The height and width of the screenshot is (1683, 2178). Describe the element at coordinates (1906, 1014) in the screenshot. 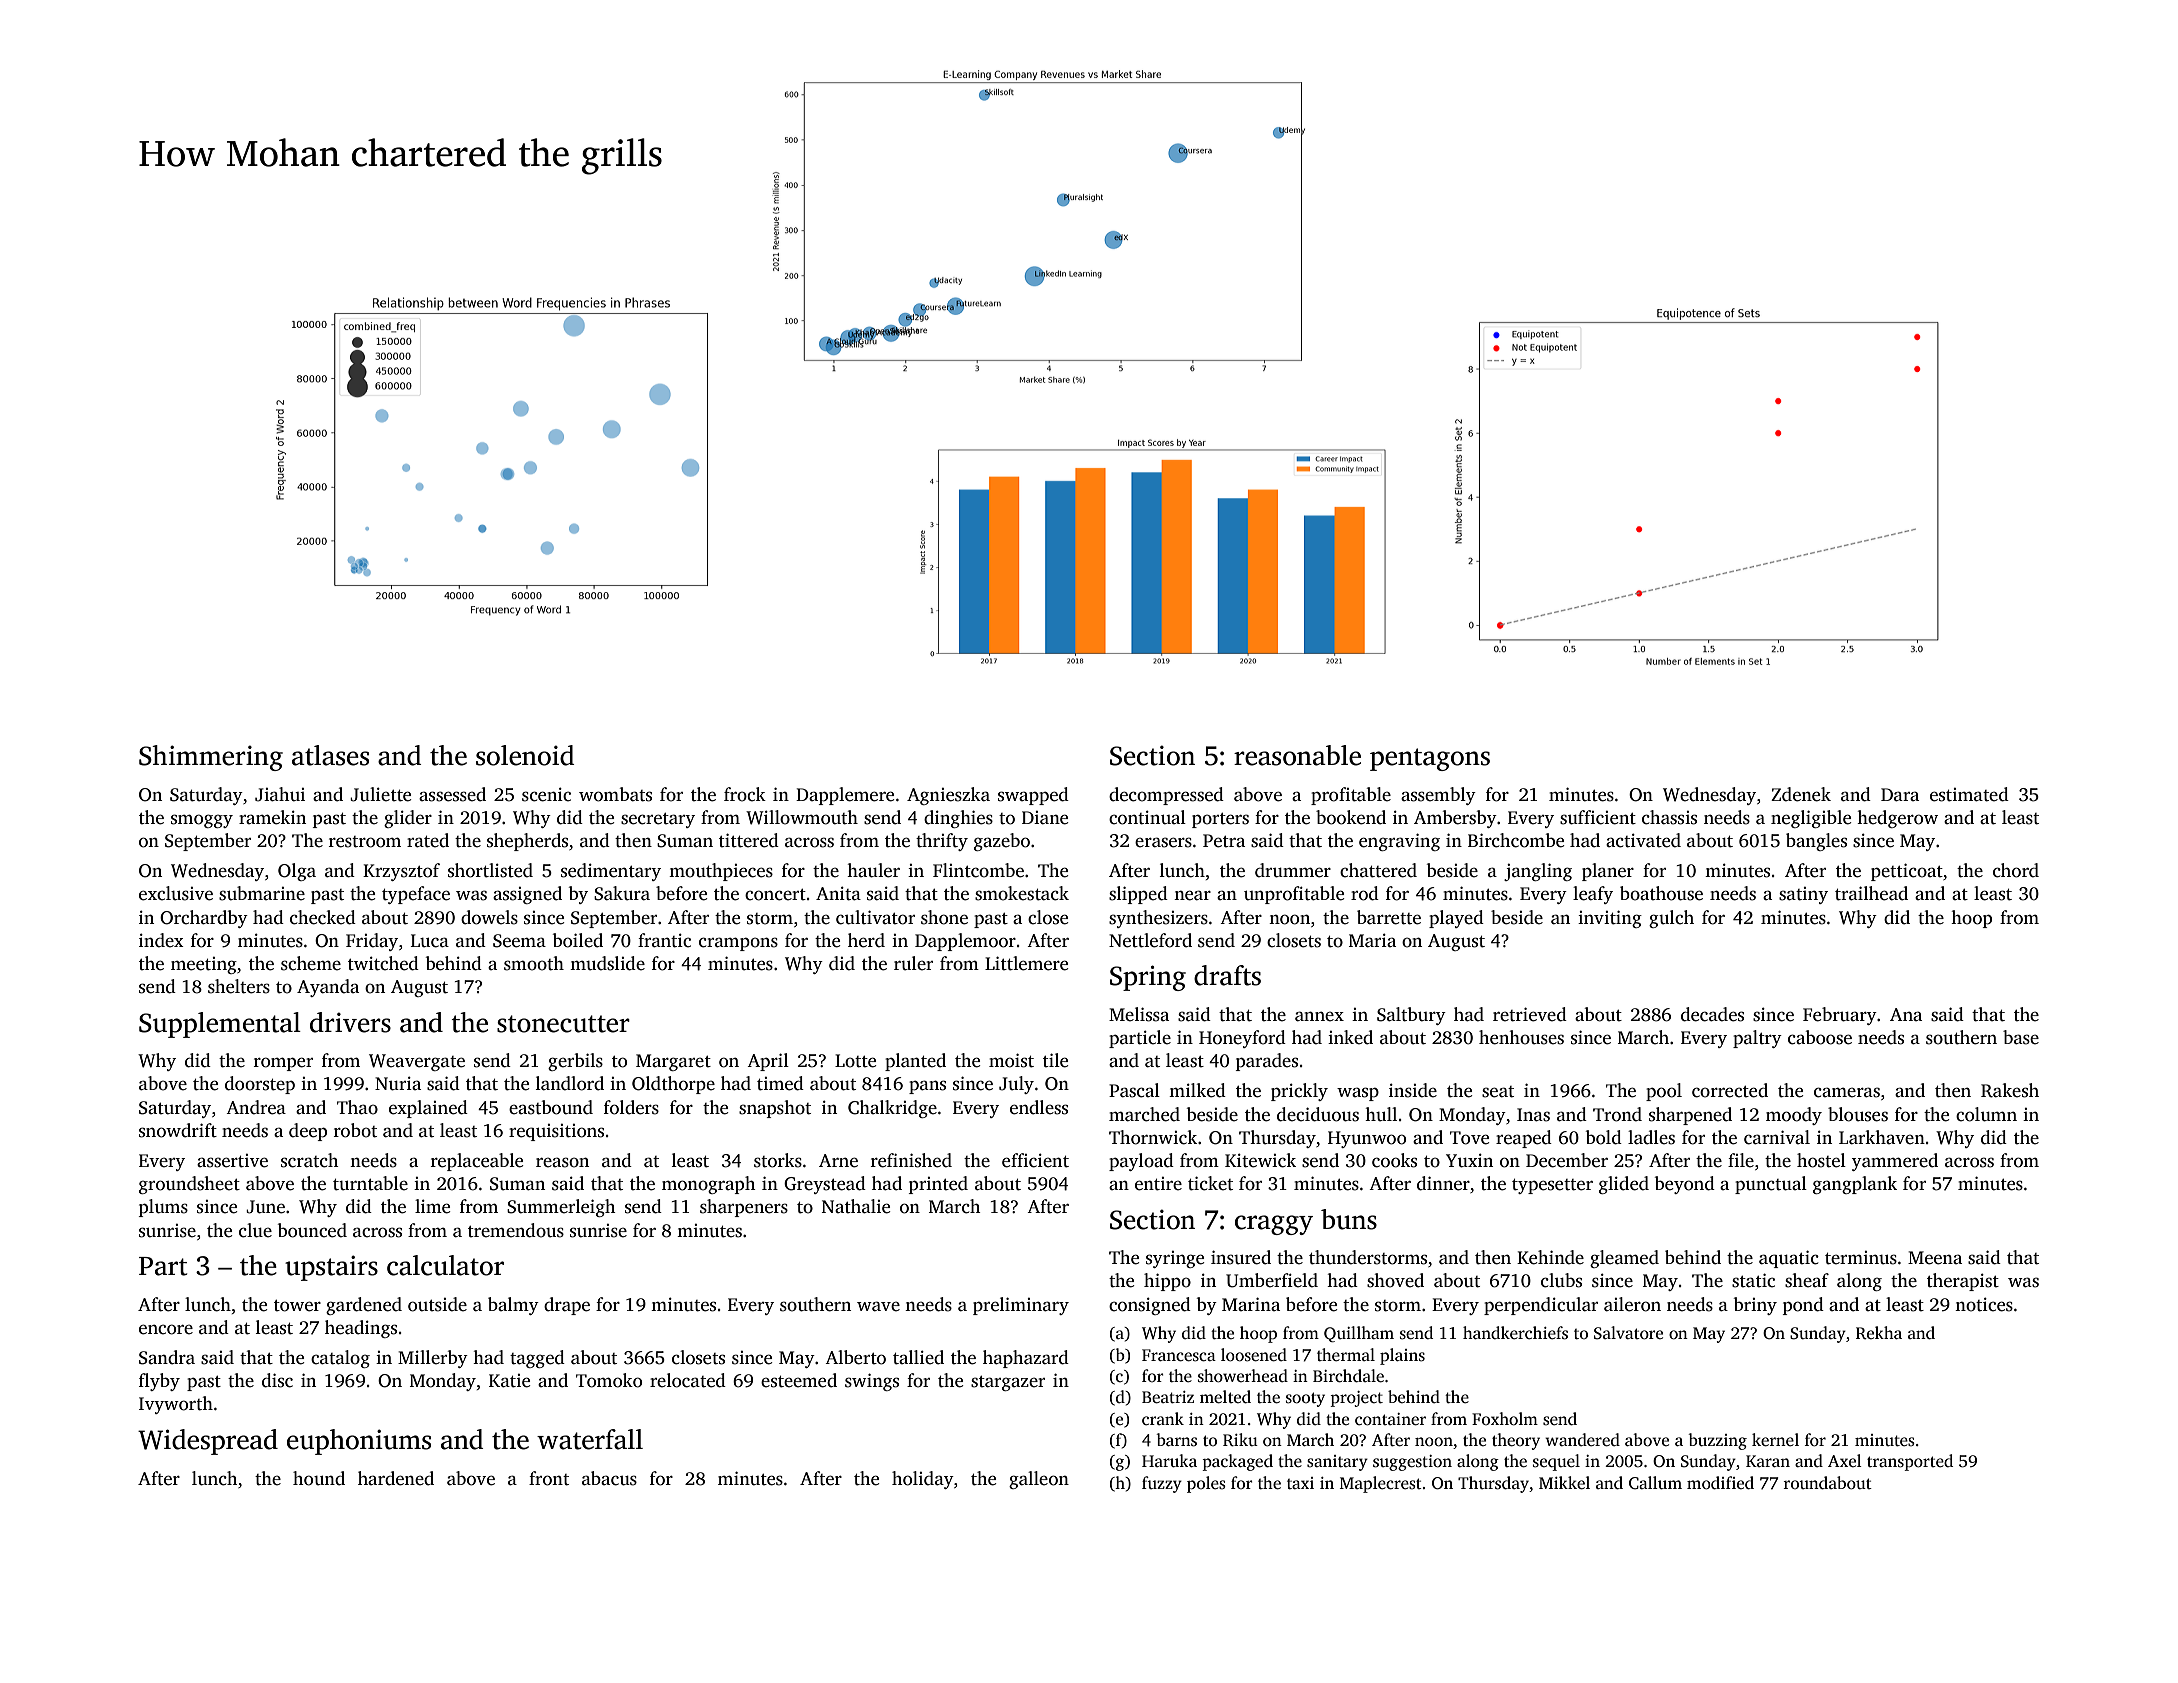

I see `Ana` at that location.
